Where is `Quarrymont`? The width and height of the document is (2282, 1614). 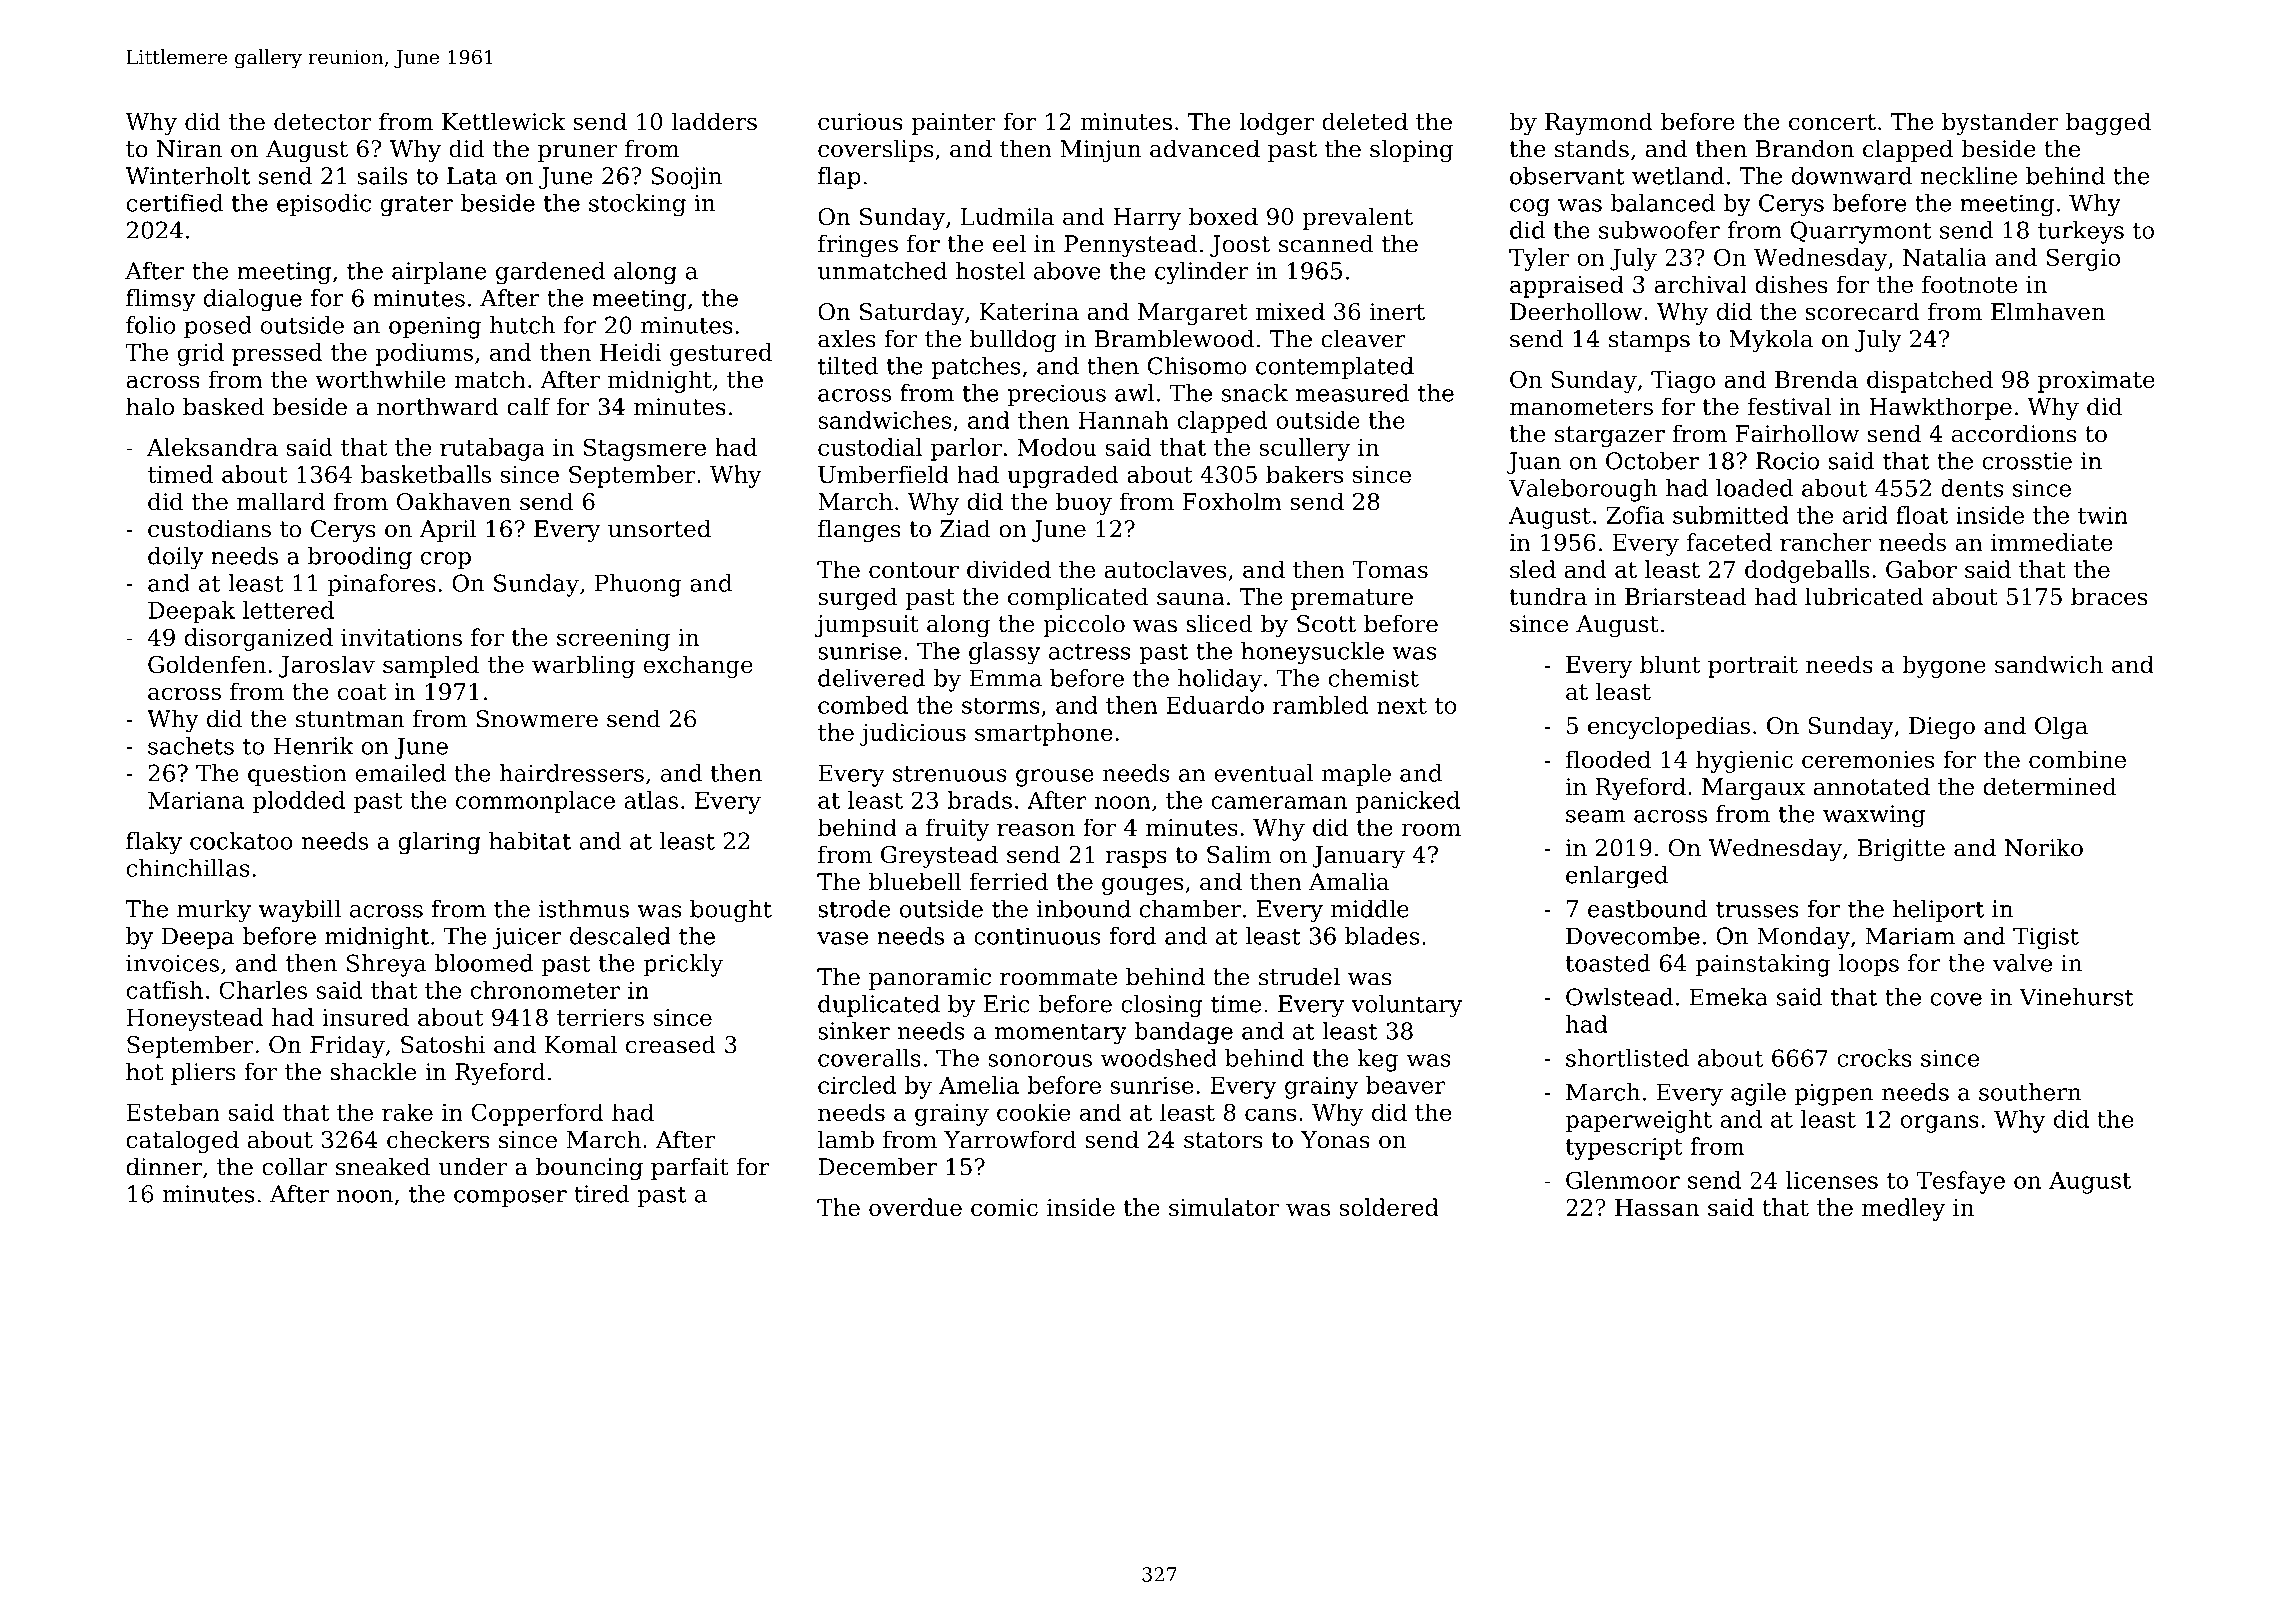 Quarrymont is located at coordinates (1861, 232).
